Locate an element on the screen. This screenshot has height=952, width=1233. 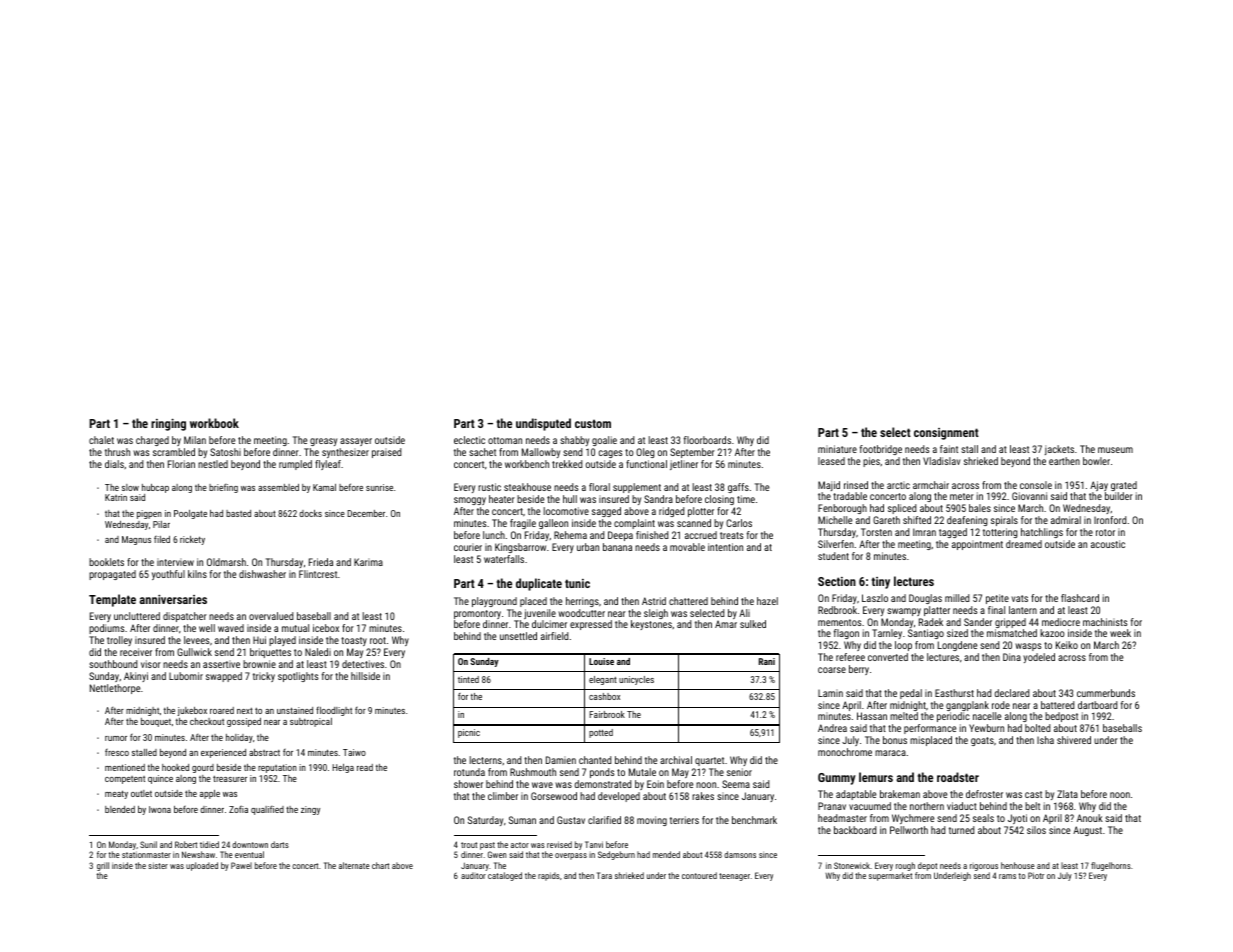
hazel is located at coordinates (767, 601).
